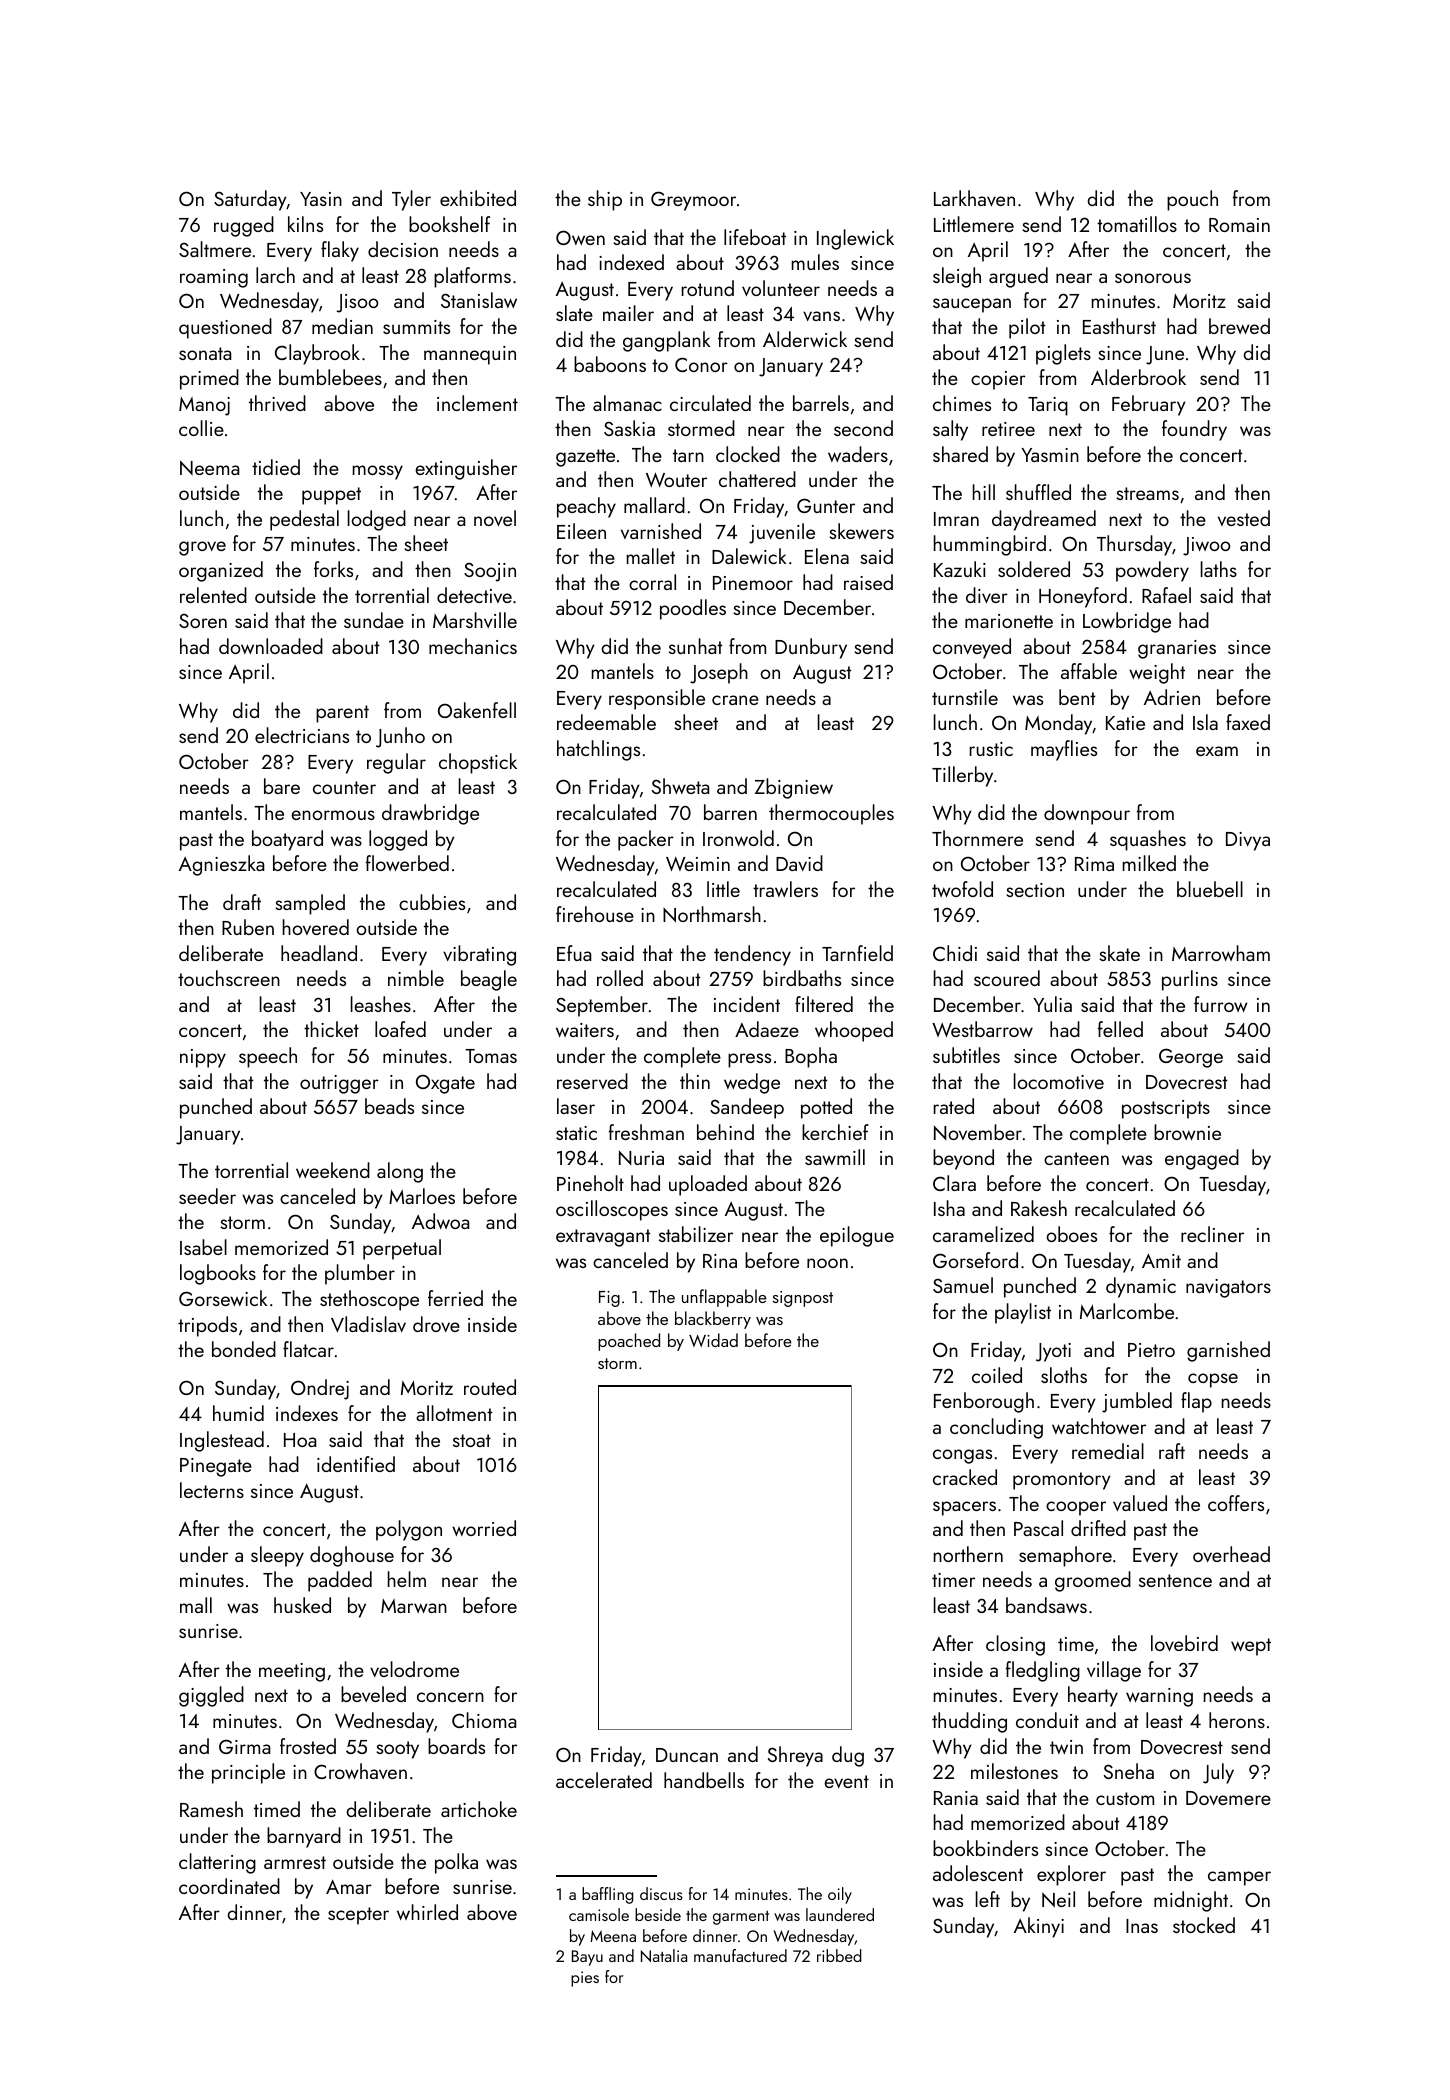 Image resolution: width=1450 pixels, height=2100 pixels. I want to click on skate, so click(1119, 953).
